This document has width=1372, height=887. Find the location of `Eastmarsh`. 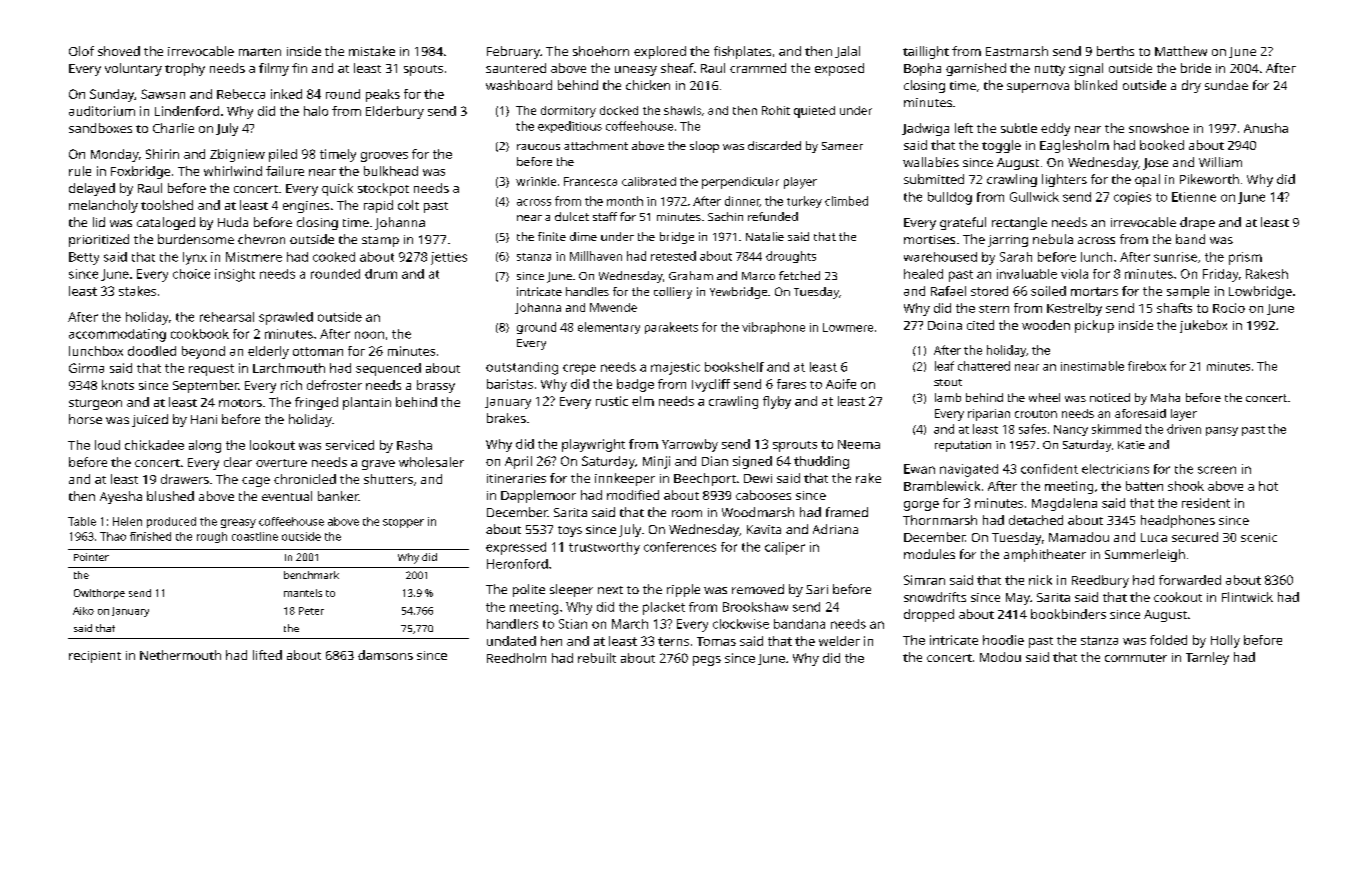

Eastmarsh is located at coordinates (1017, 51).
